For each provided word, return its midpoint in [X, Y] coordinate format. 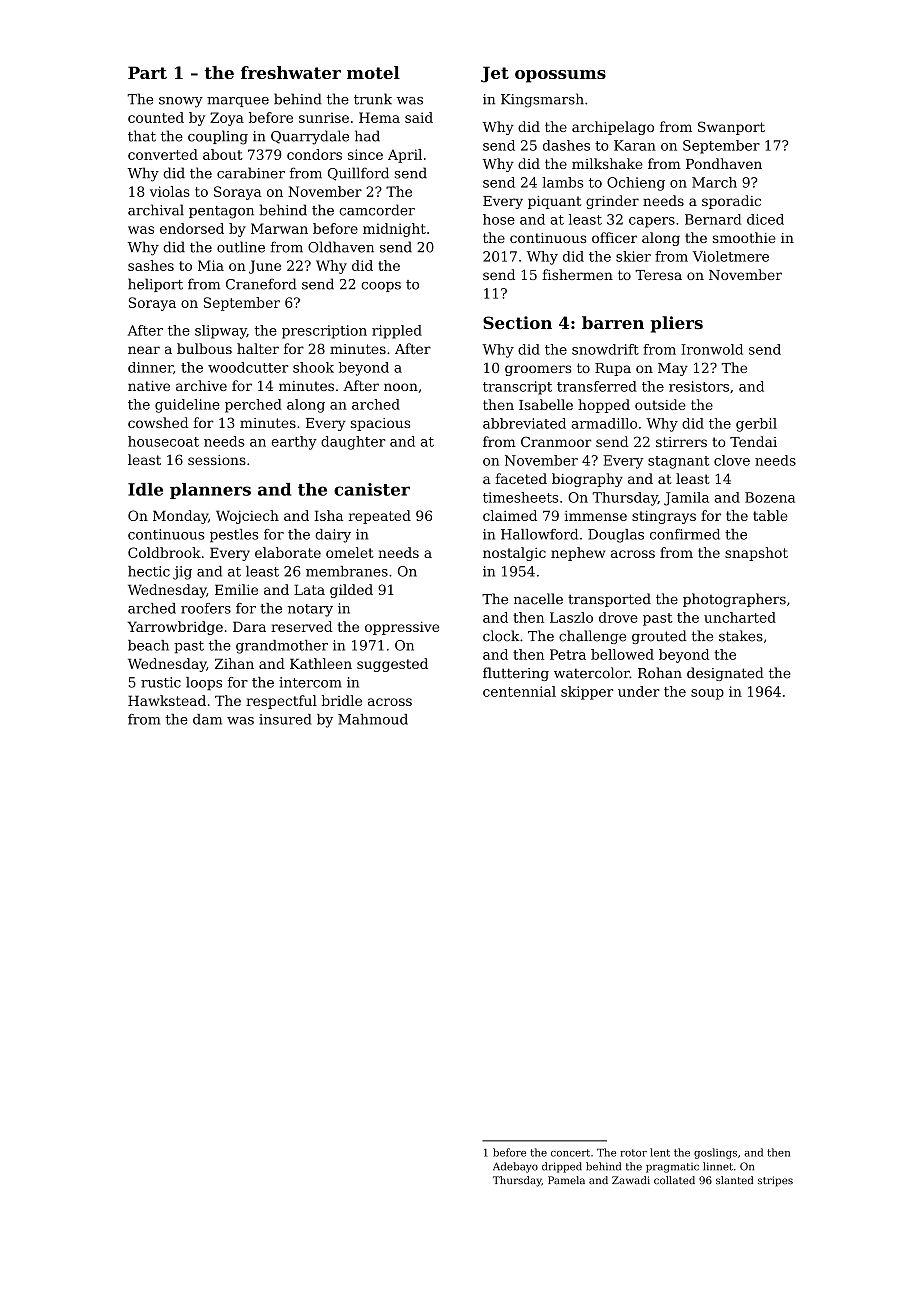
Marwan [279, 228]
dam [207, 719]
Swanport [731, 128]
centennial [519, 691]
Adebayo [515, 1167]
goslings [715, 1153]
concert [570, 1153]
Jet [495, 74]
